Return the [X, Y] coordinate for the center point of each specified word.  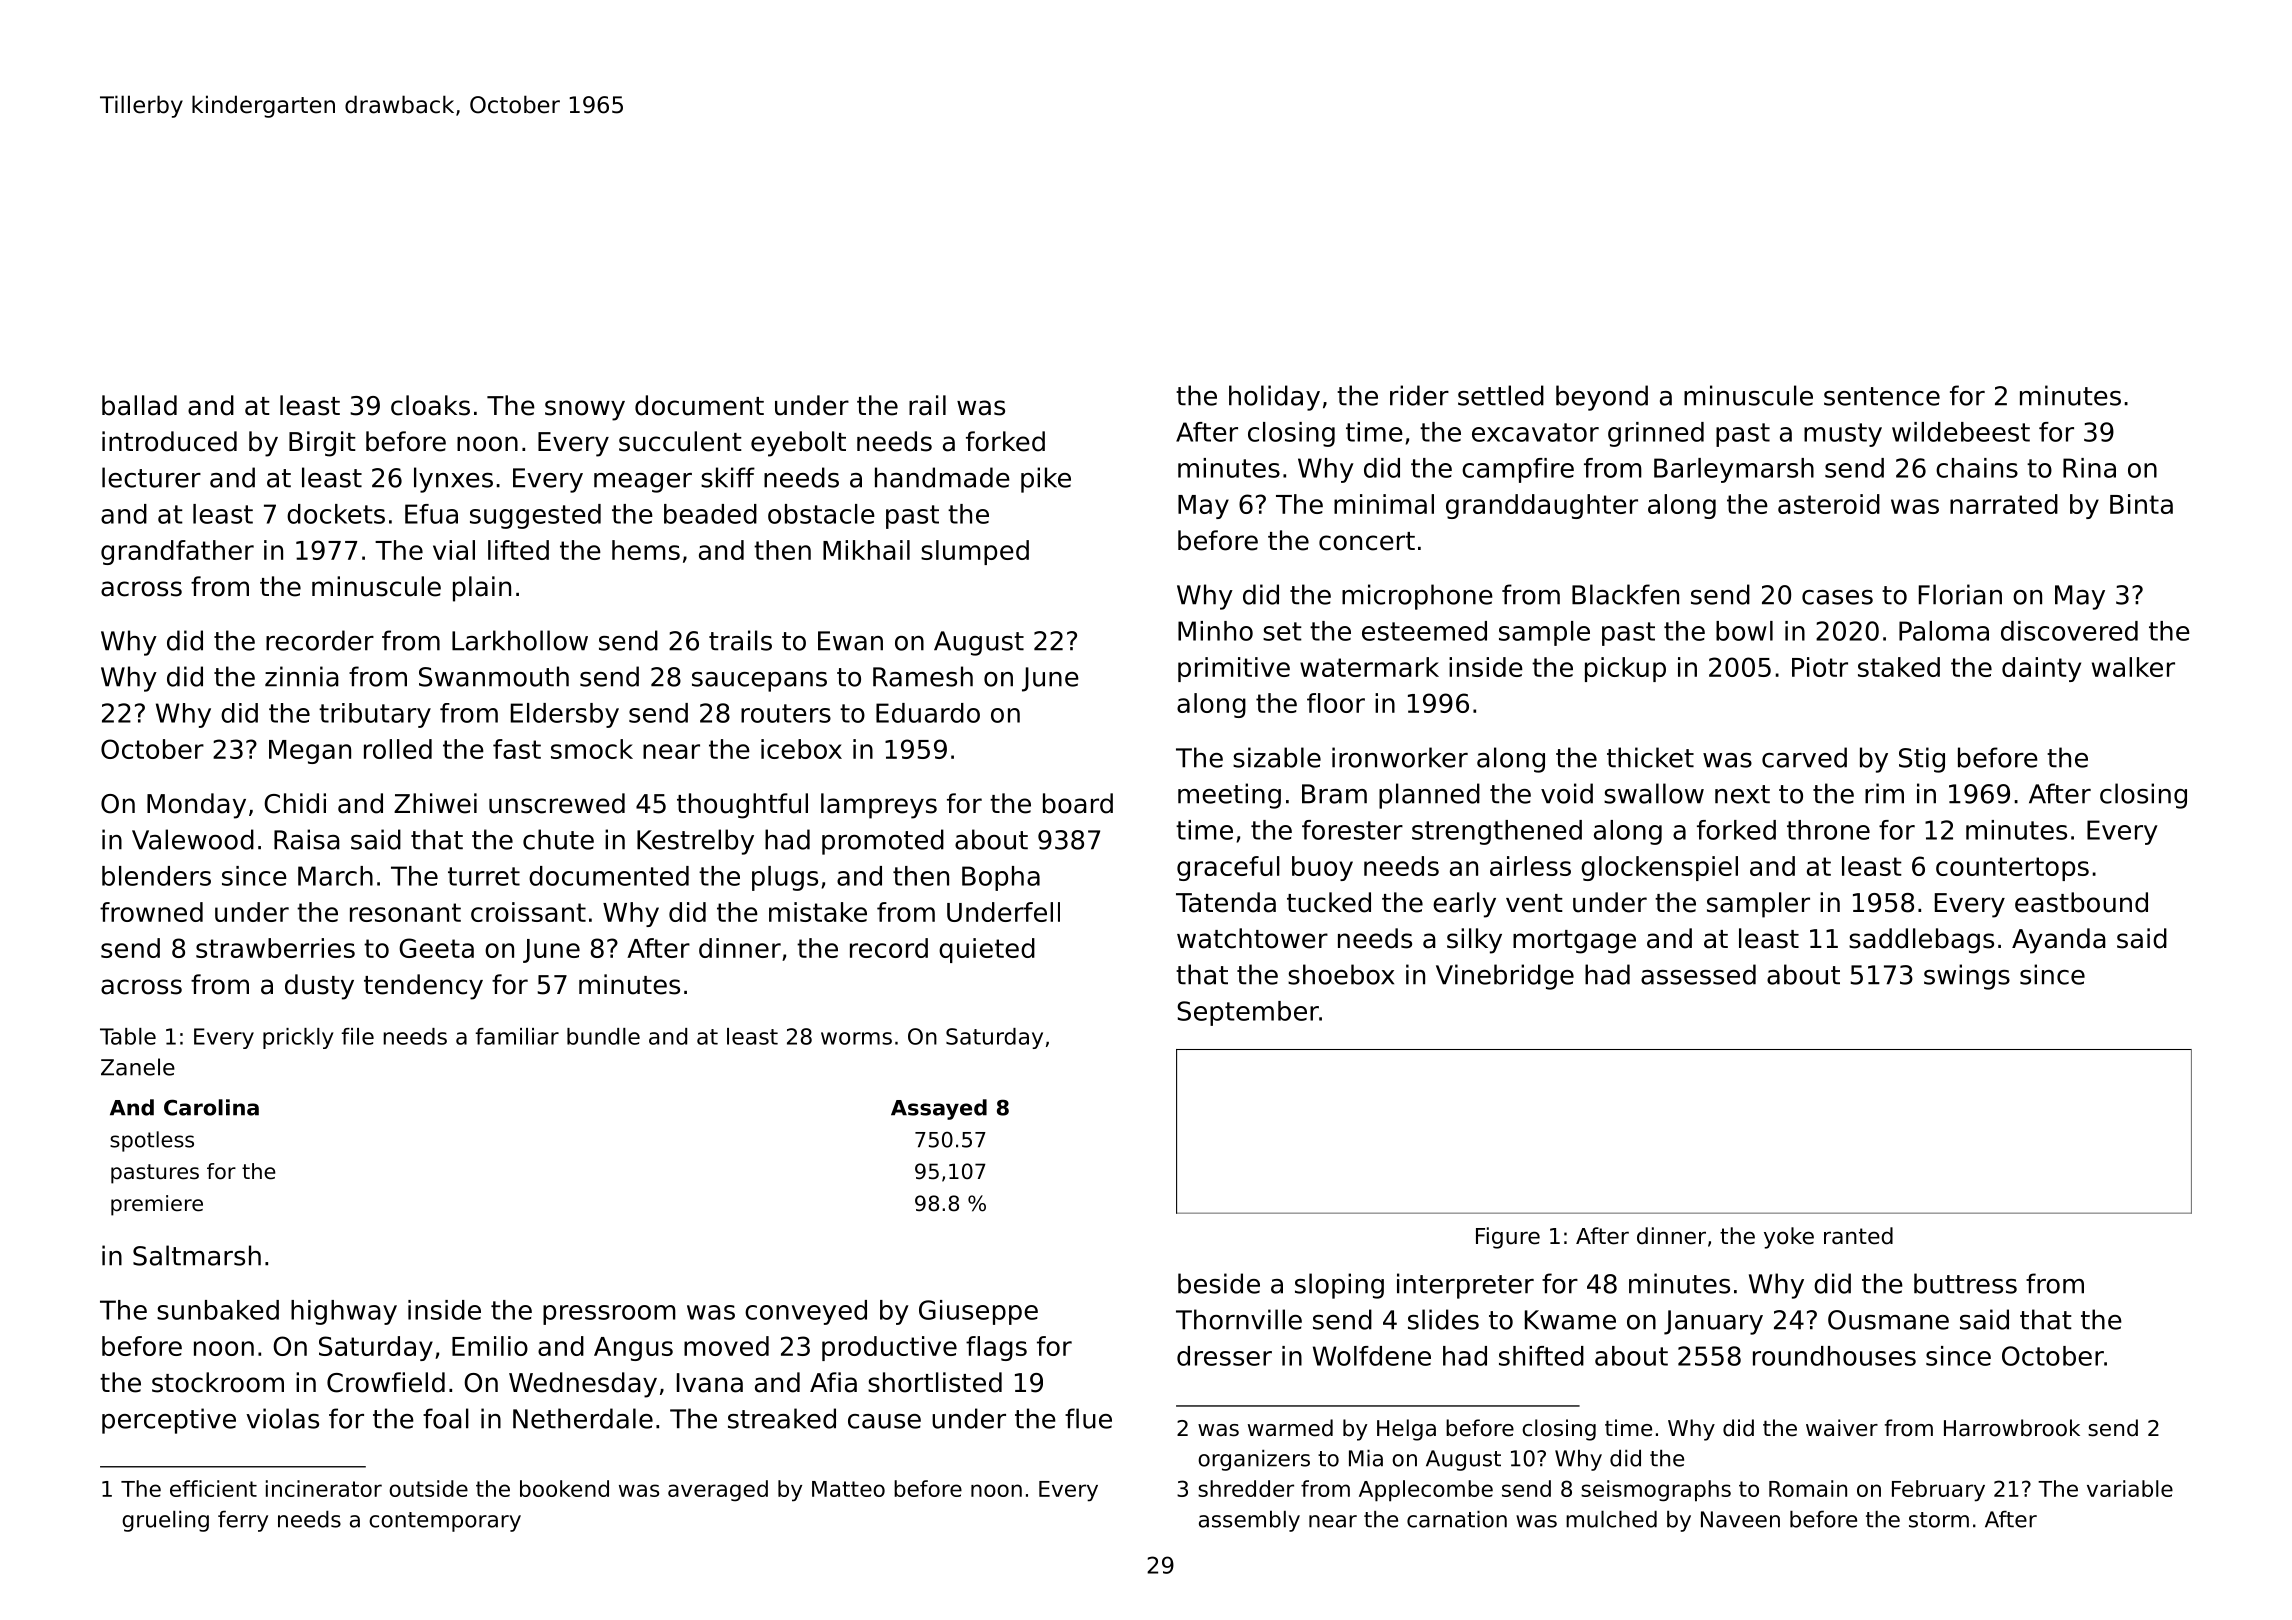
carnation [1457, 1519]
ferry [243, 1521]
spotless [152, 1141]
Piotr [1820, 667]
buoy [1322, 868]
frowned [151, 912]
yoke [1789, 1238]
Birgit [322, 444]
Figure [1508, 1238]
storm [1939, 1520]
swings [1967, 977]
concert [1367, 541]
